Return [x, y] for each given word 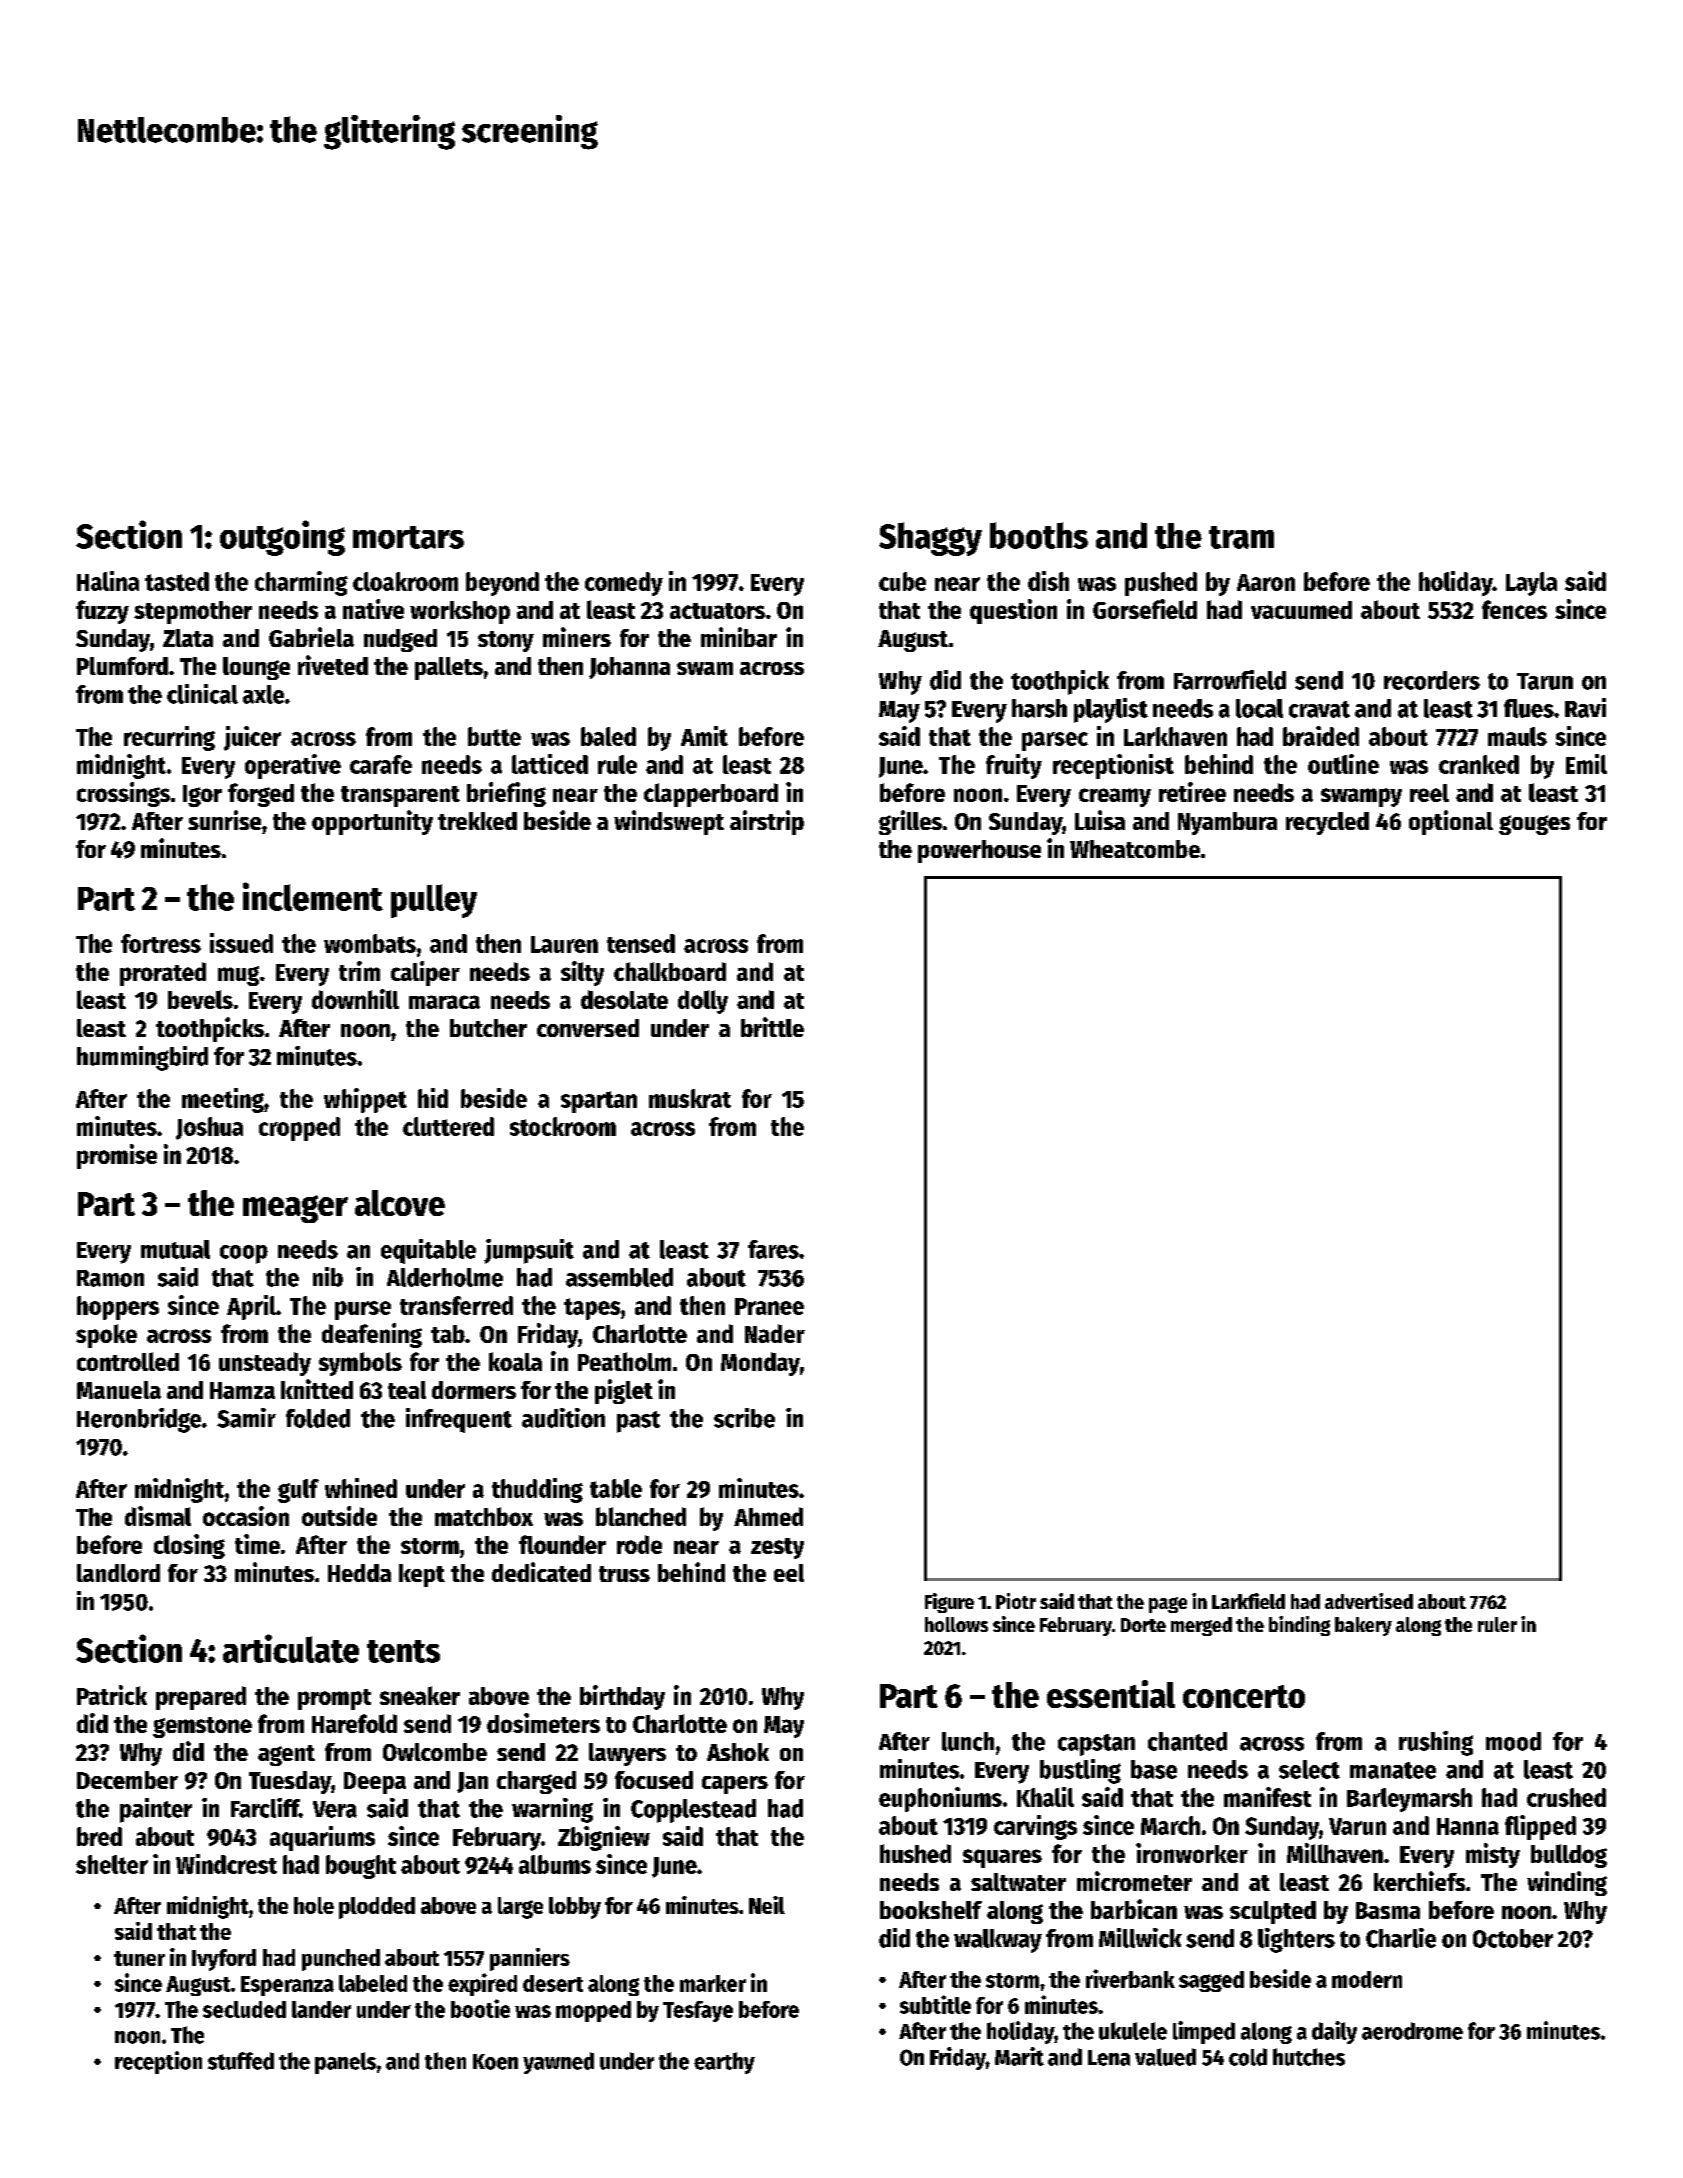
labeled [373, 1983]
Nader [775, 1333]
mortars [408, 537]
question [1013, 611]
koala [515, 1361]
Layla [1531, 584]
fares [773, 1249]
